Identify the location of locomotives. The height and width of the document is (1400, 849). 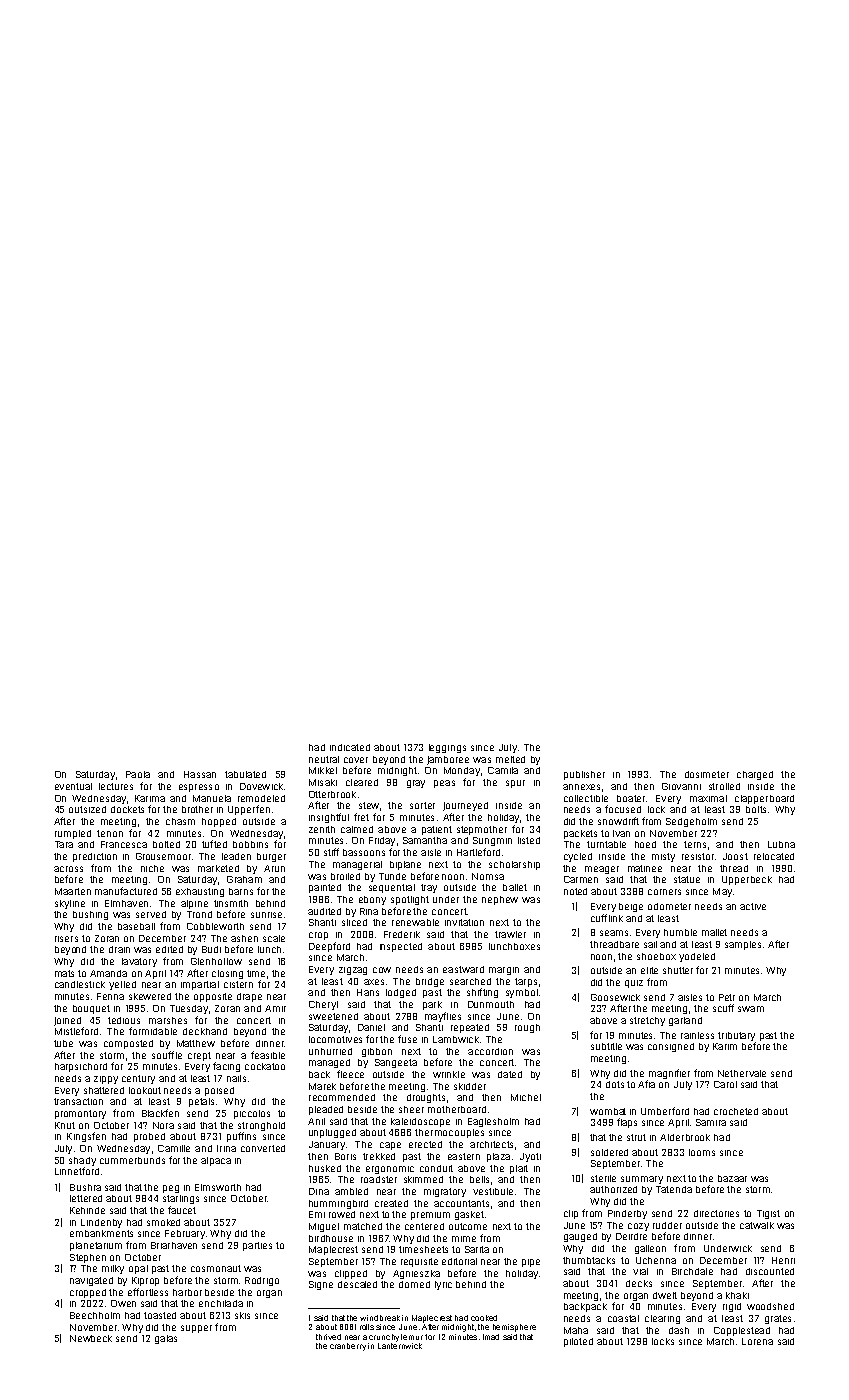
(335, 1039).
